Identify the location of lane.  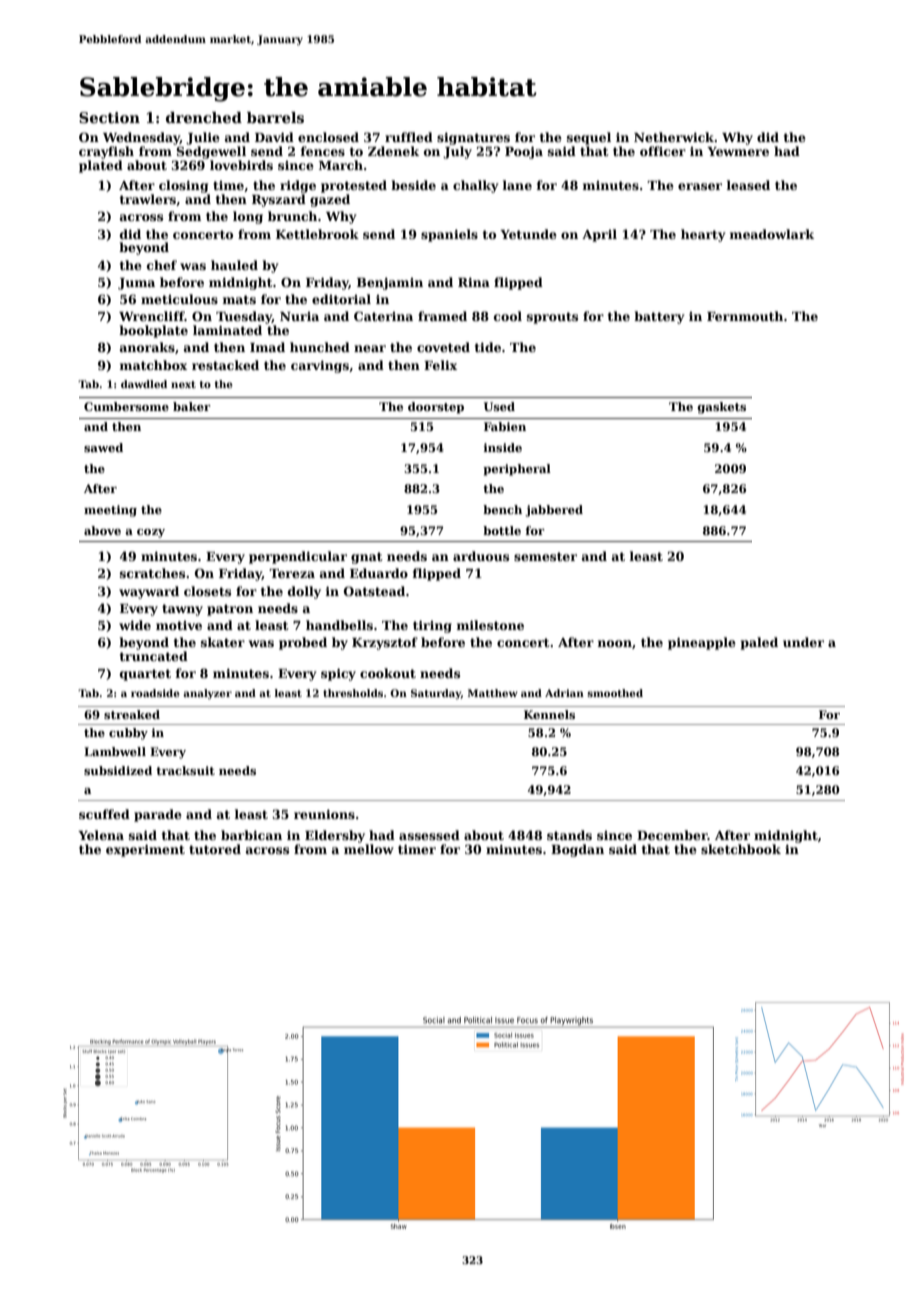
(517, 185).
